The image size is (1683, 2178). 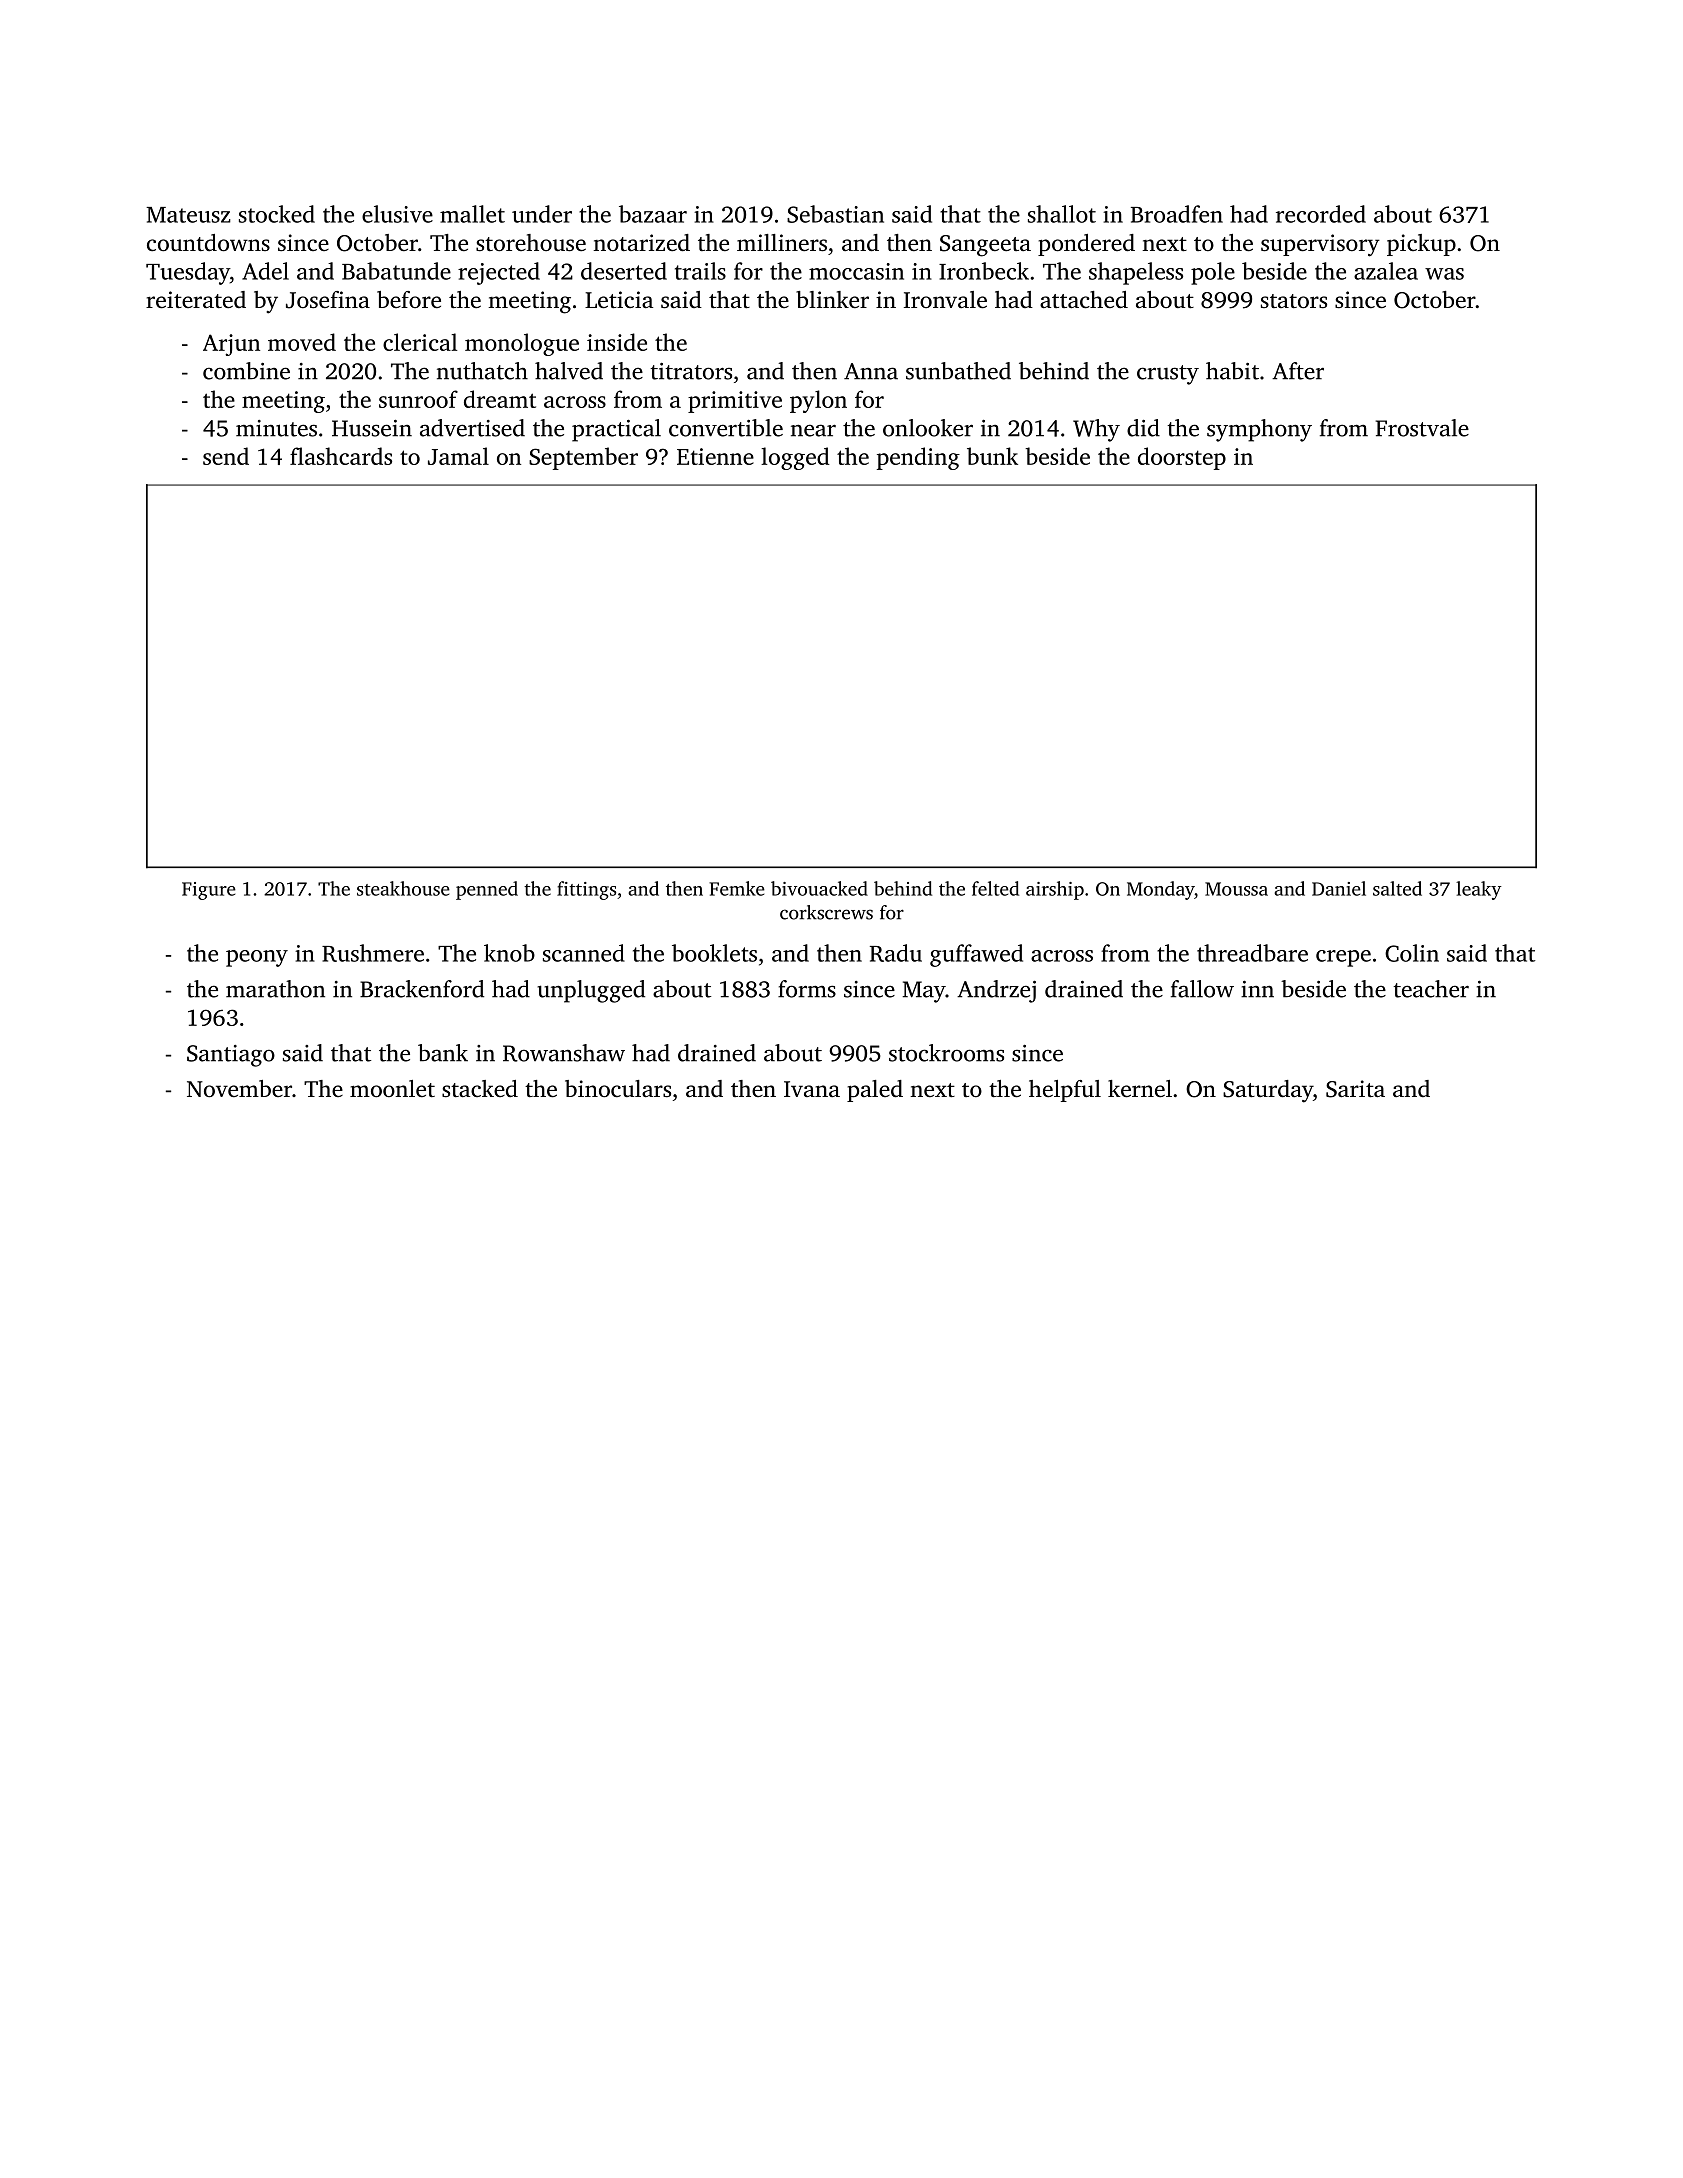 What do you see at coordinates (624, 271) in the screenshot?
I see `deserted` at bounding box center [624, 271].
